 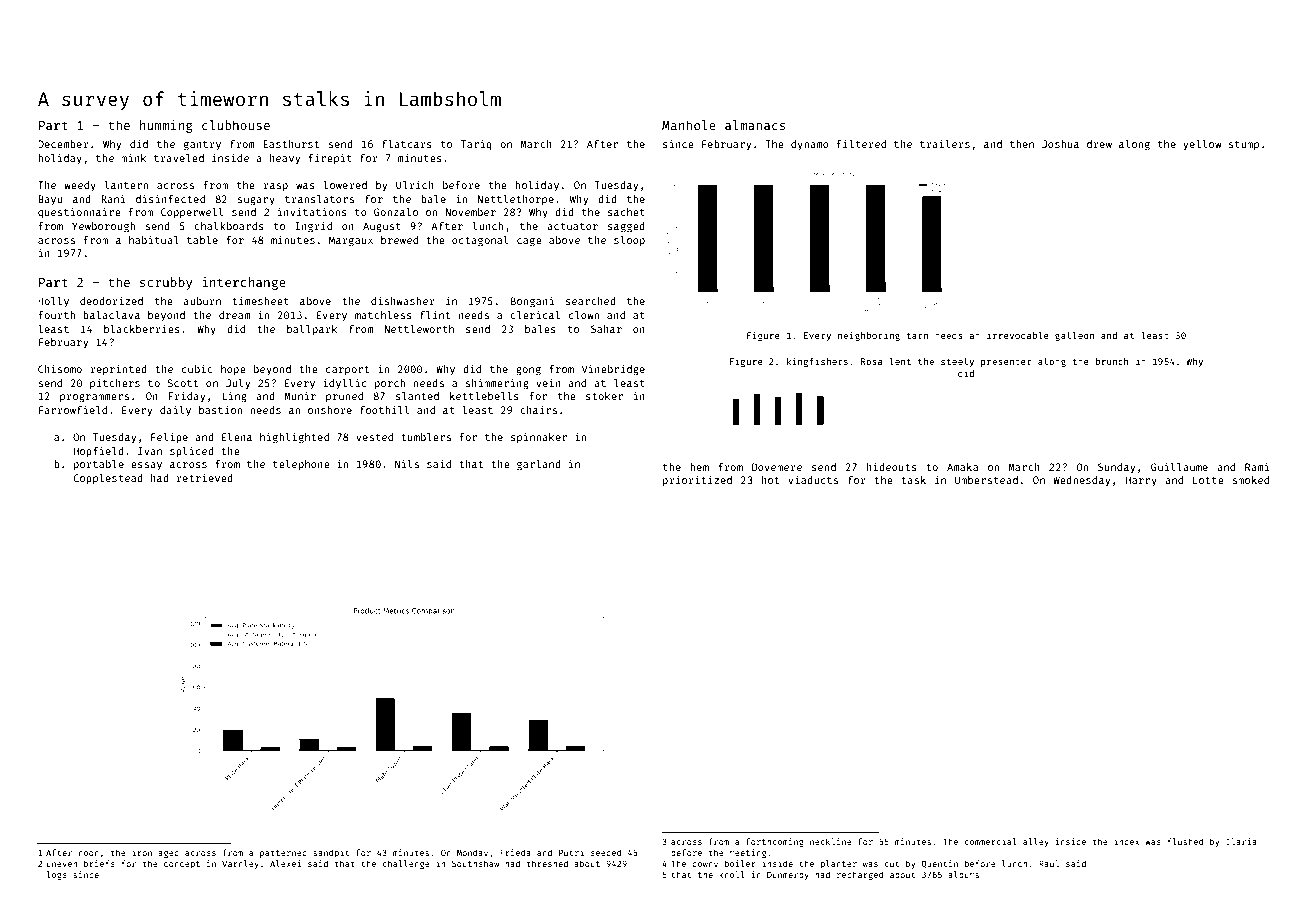 What do you see at coordinates (571, 852) in the screenshot?
I see `Putri` at bounding box center [571, 852].
